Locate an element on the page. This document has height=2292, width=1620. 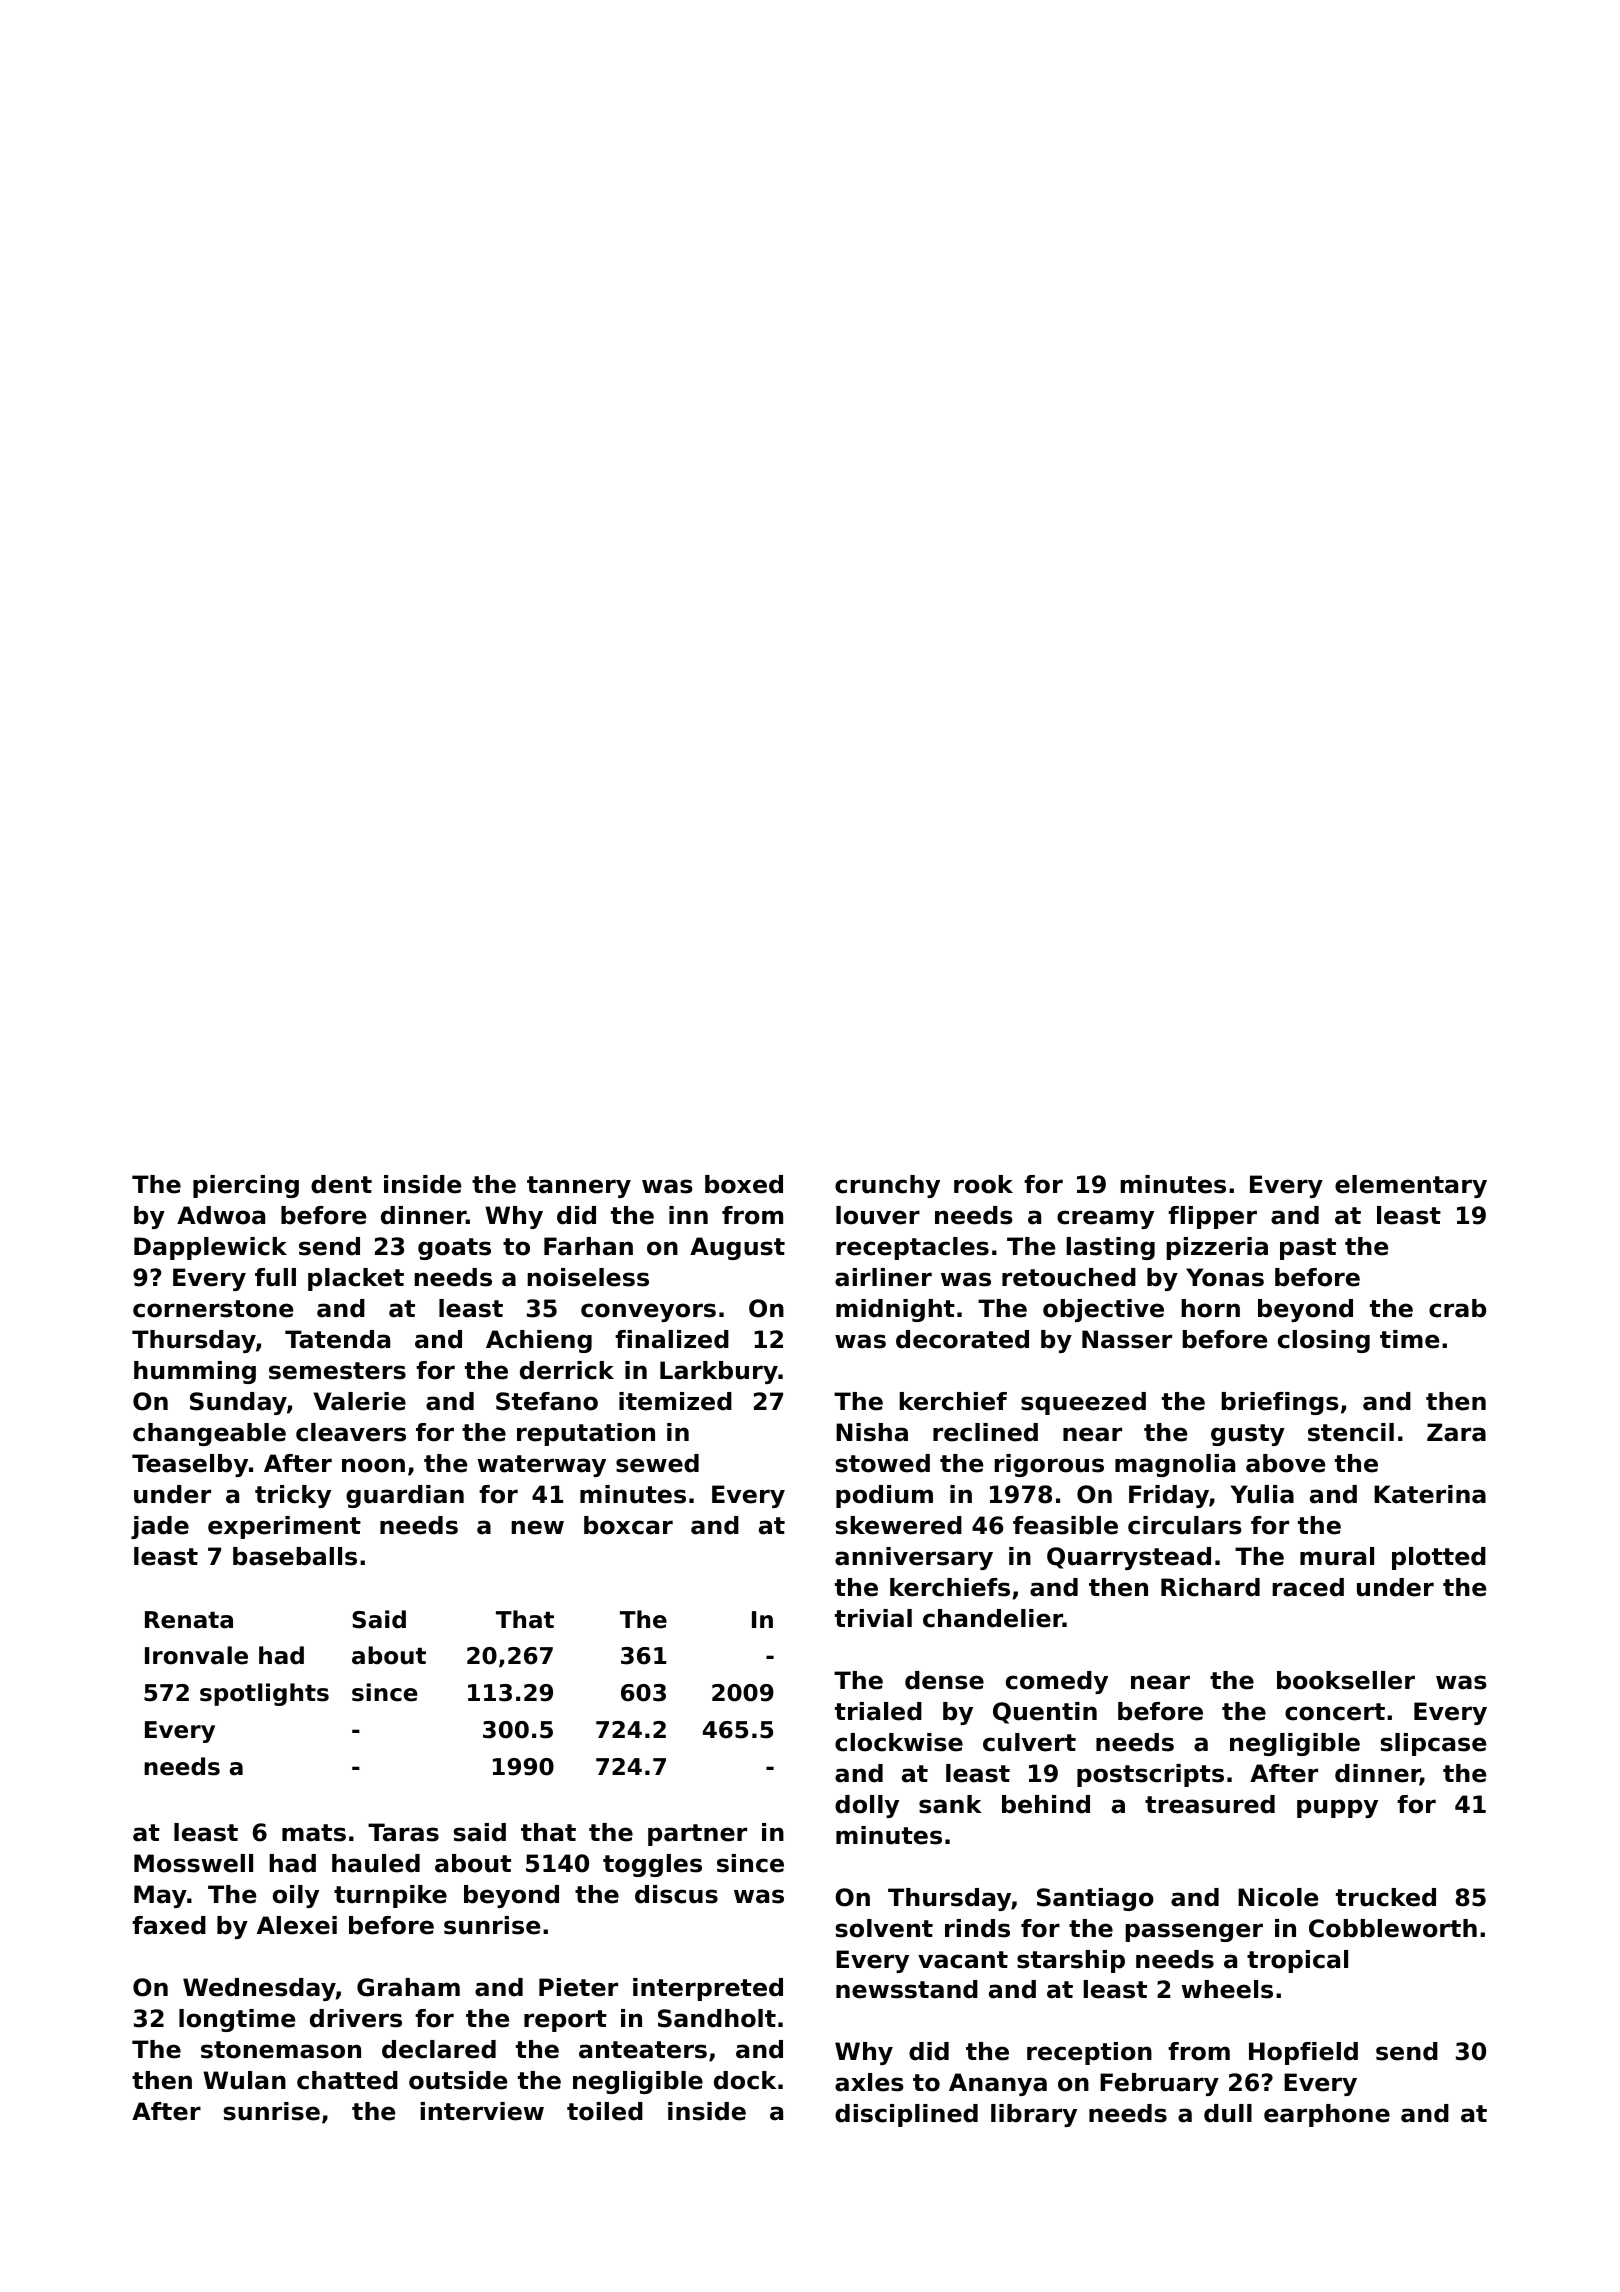
plotted is located at coordinates (1439, 1558).
